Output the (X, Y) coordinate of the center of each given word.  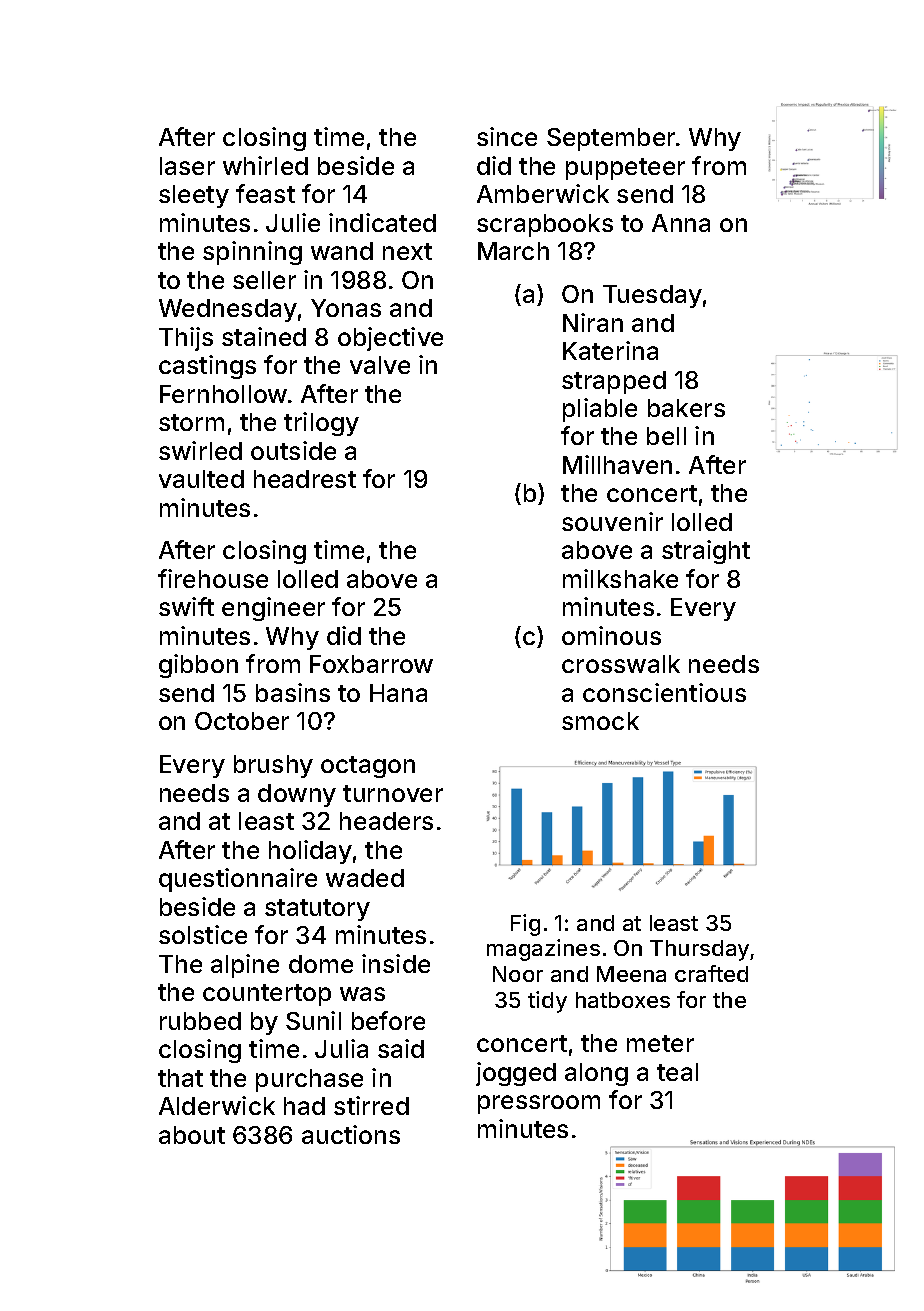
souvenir (612, 521)
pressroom (539, 1104)
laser (187, 166)
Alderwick (217, 1105)
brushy (273, 766)
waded (365, 878)
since (507, 136)
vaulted (201, 479)
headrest (305, 479)
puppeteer (625, 169)
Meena (631, 974)
